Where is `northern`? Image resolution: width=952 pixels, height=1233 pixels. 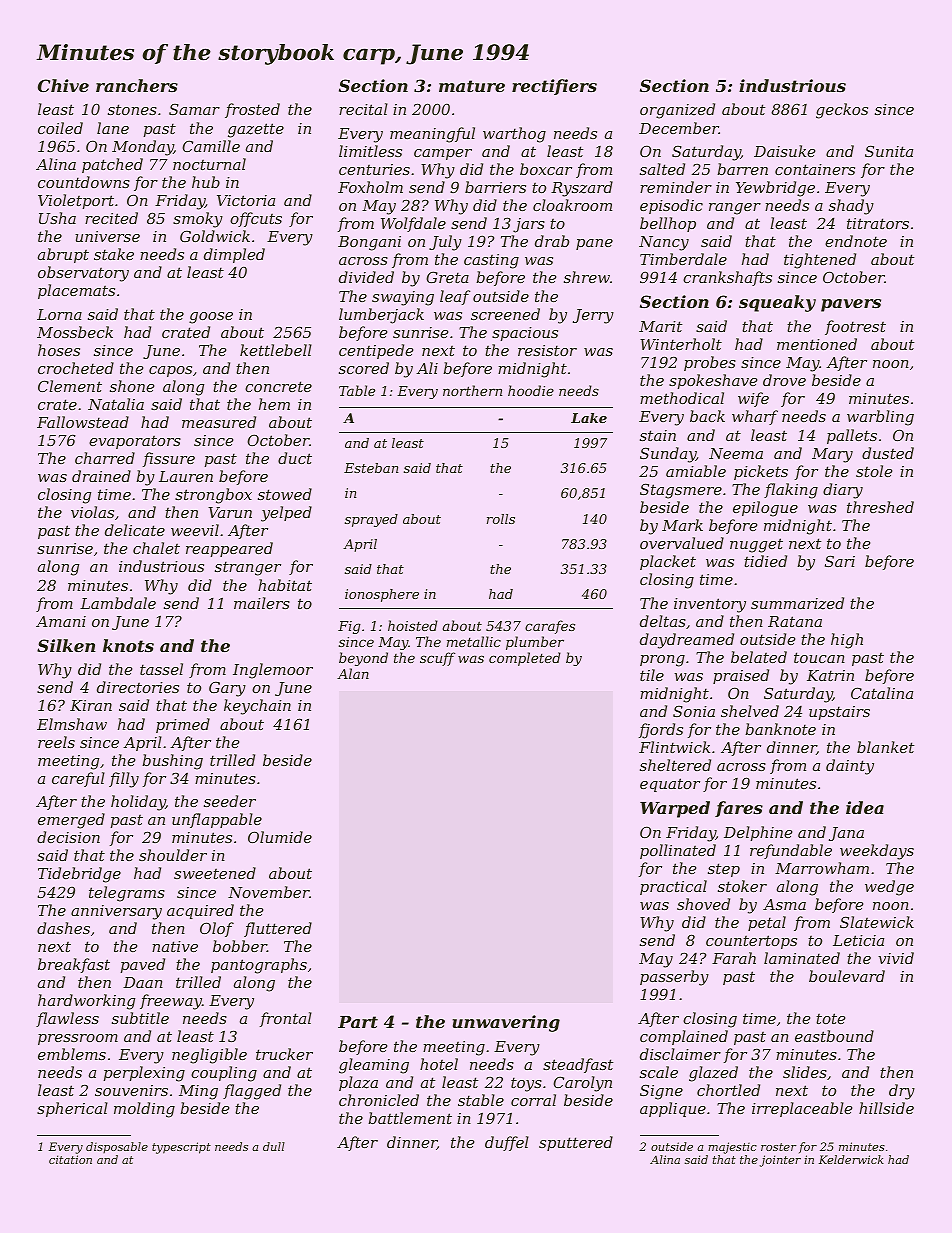
northern is located at coordinates (472, 390).
